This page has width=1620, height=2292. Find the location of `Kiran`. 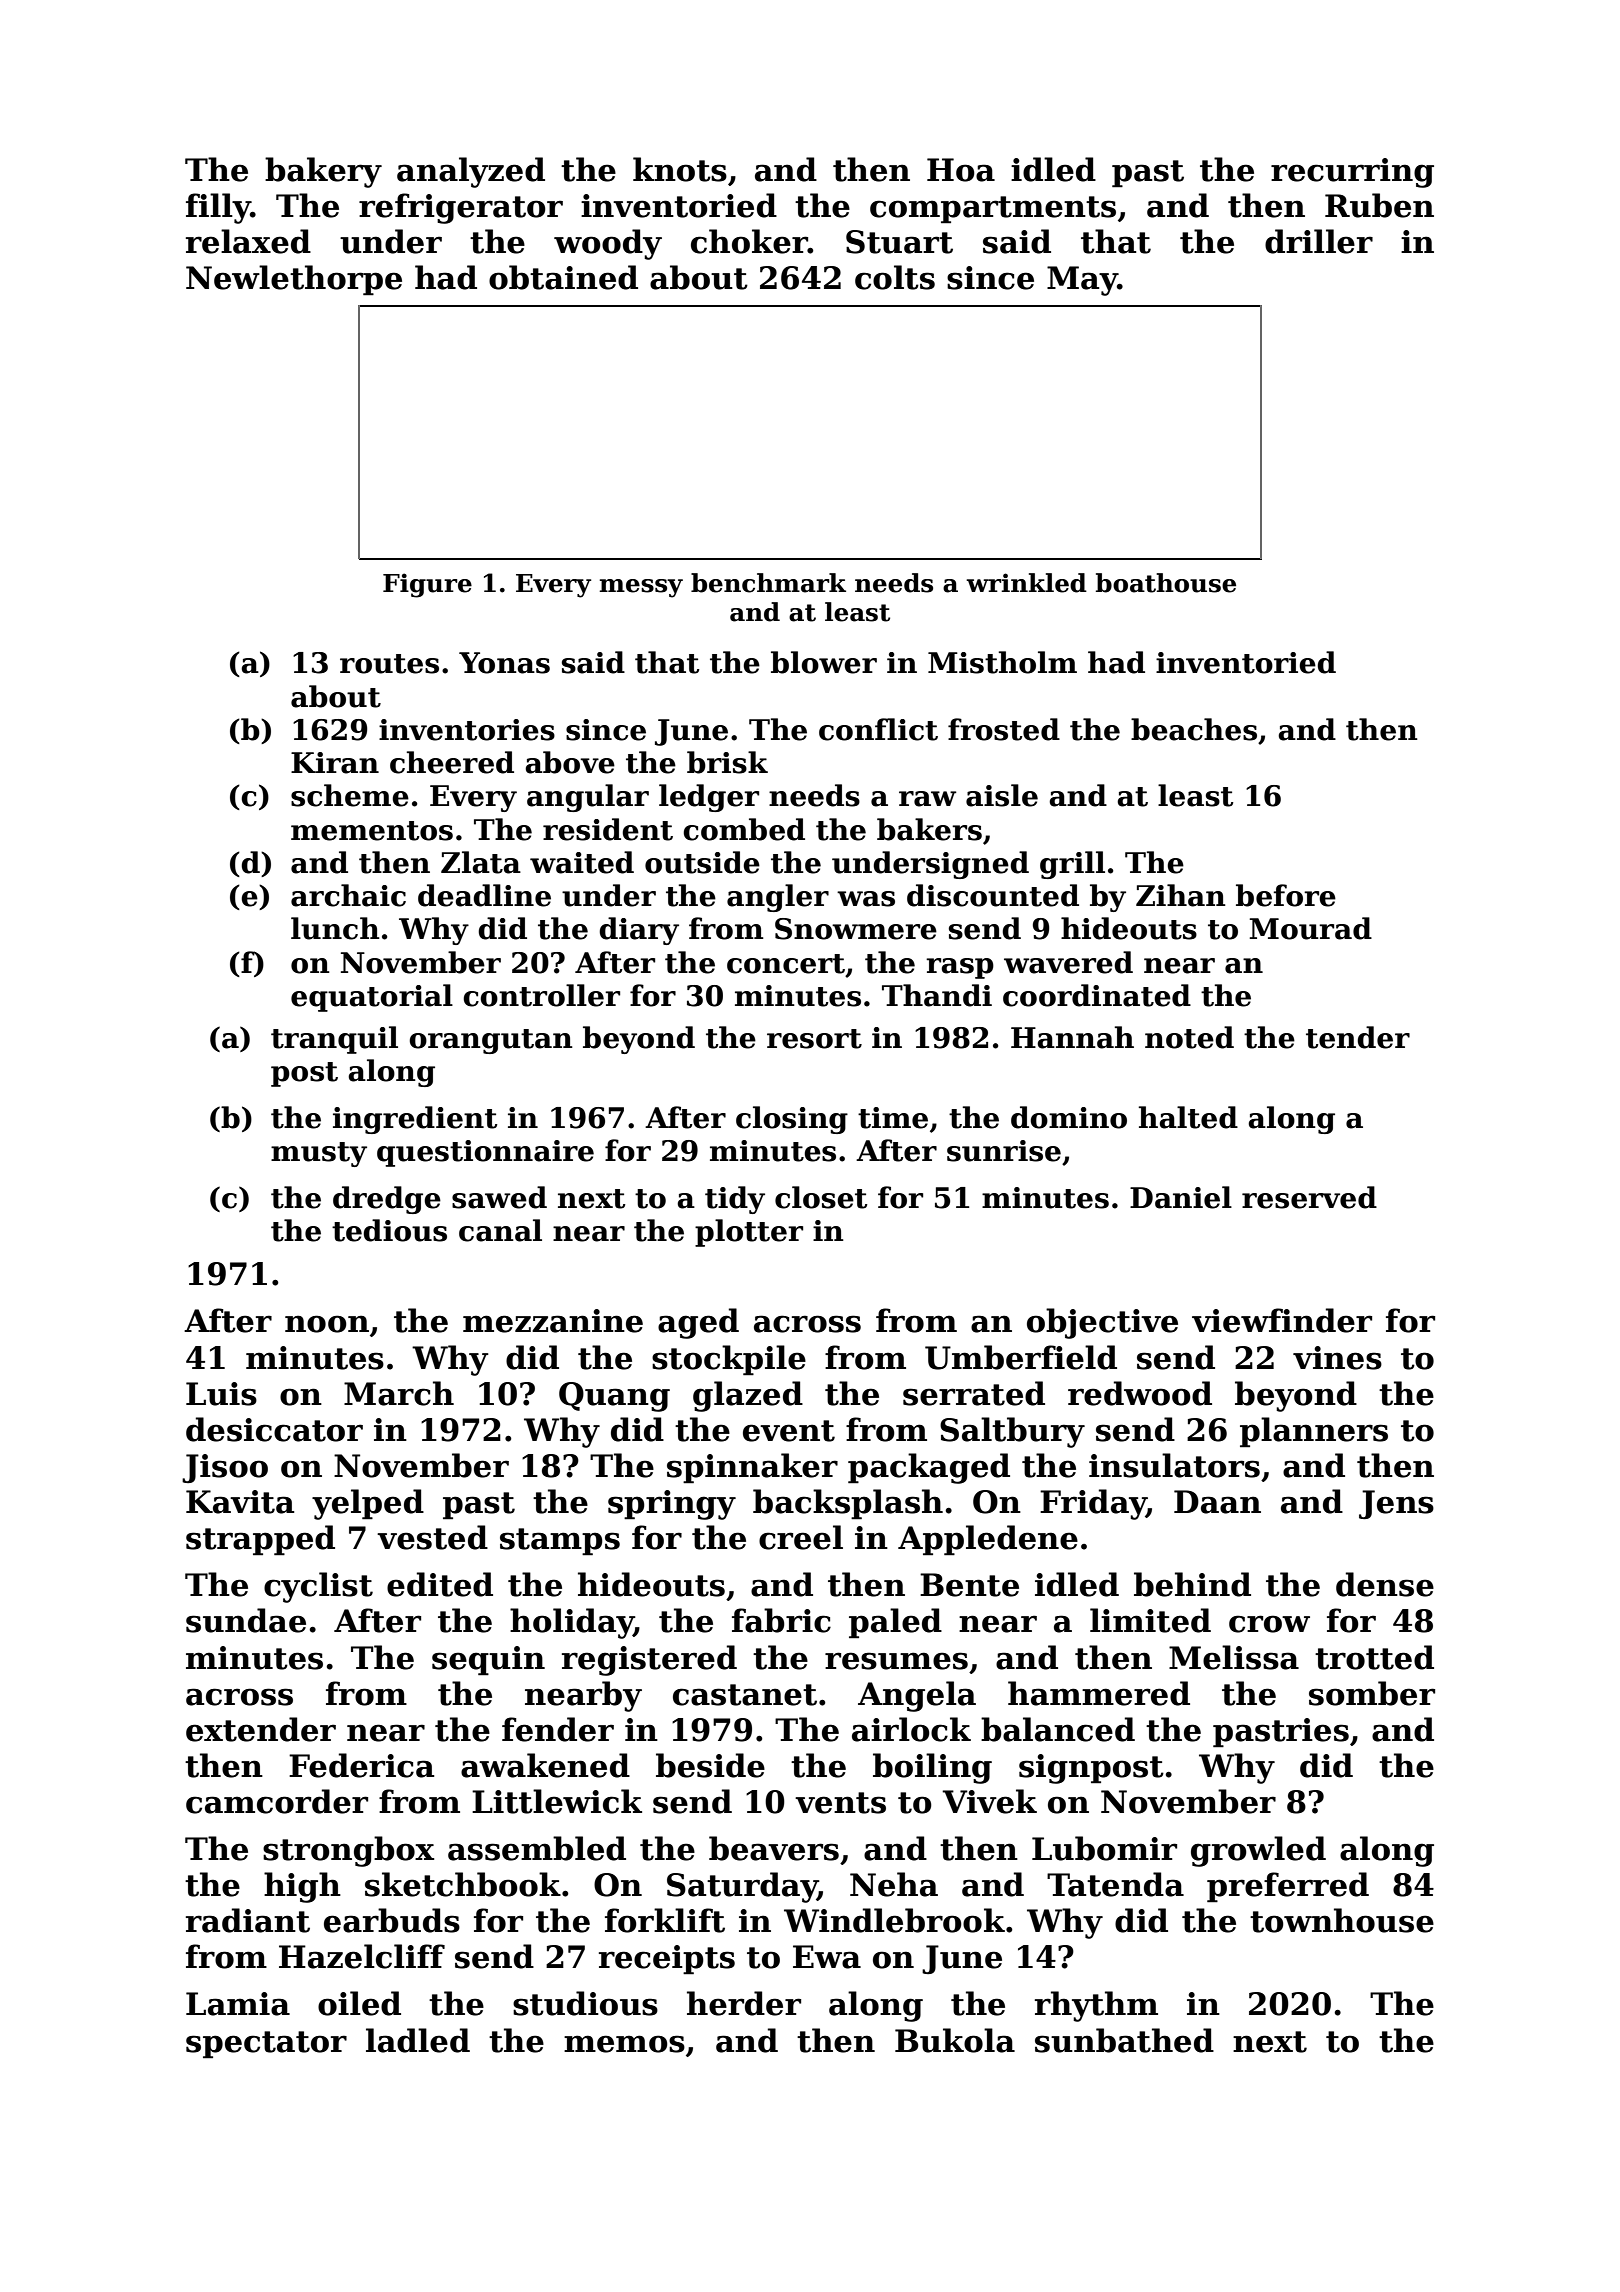

Kiran is located at coordinates (335, 763).
